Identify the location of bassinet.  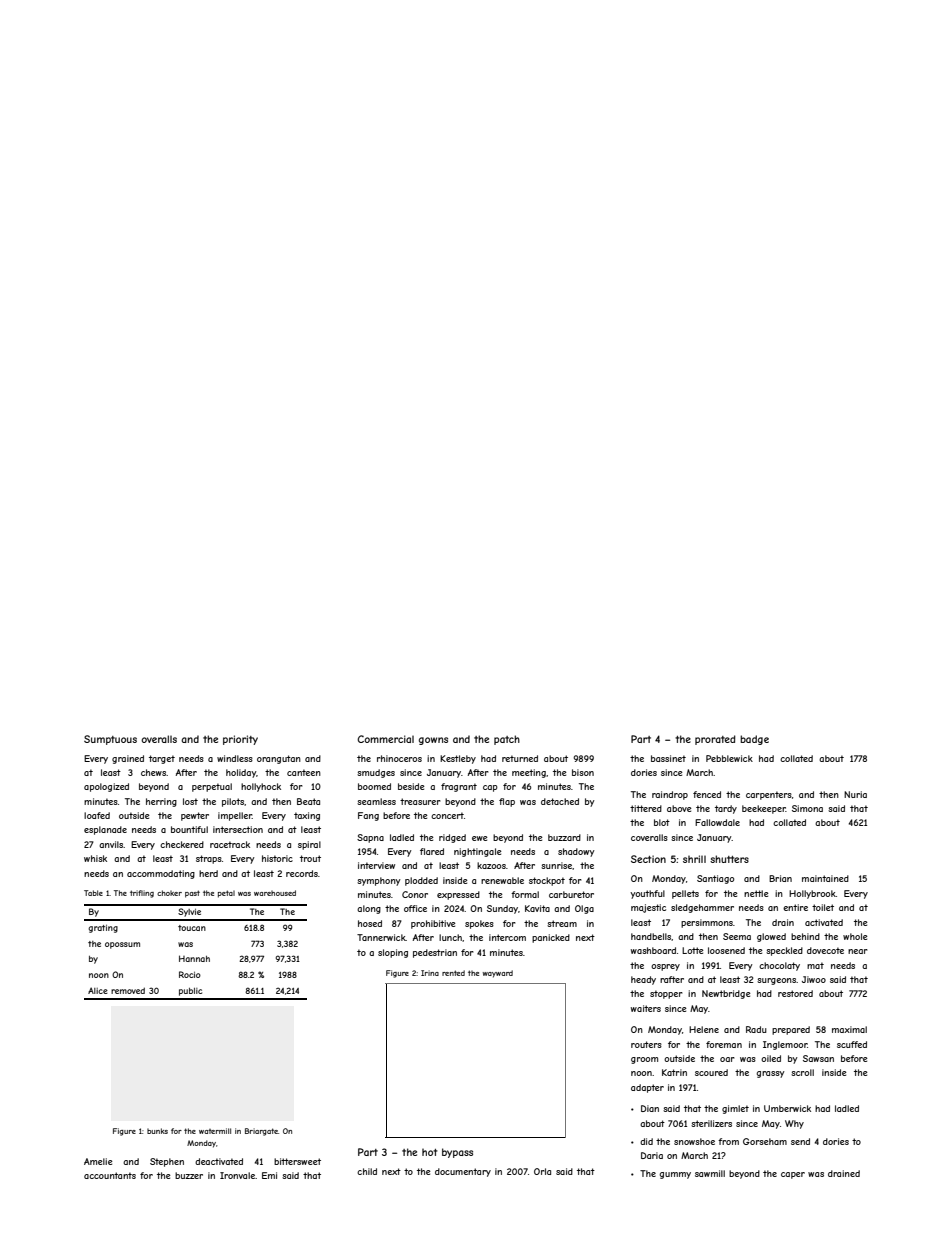
(668, 758).
